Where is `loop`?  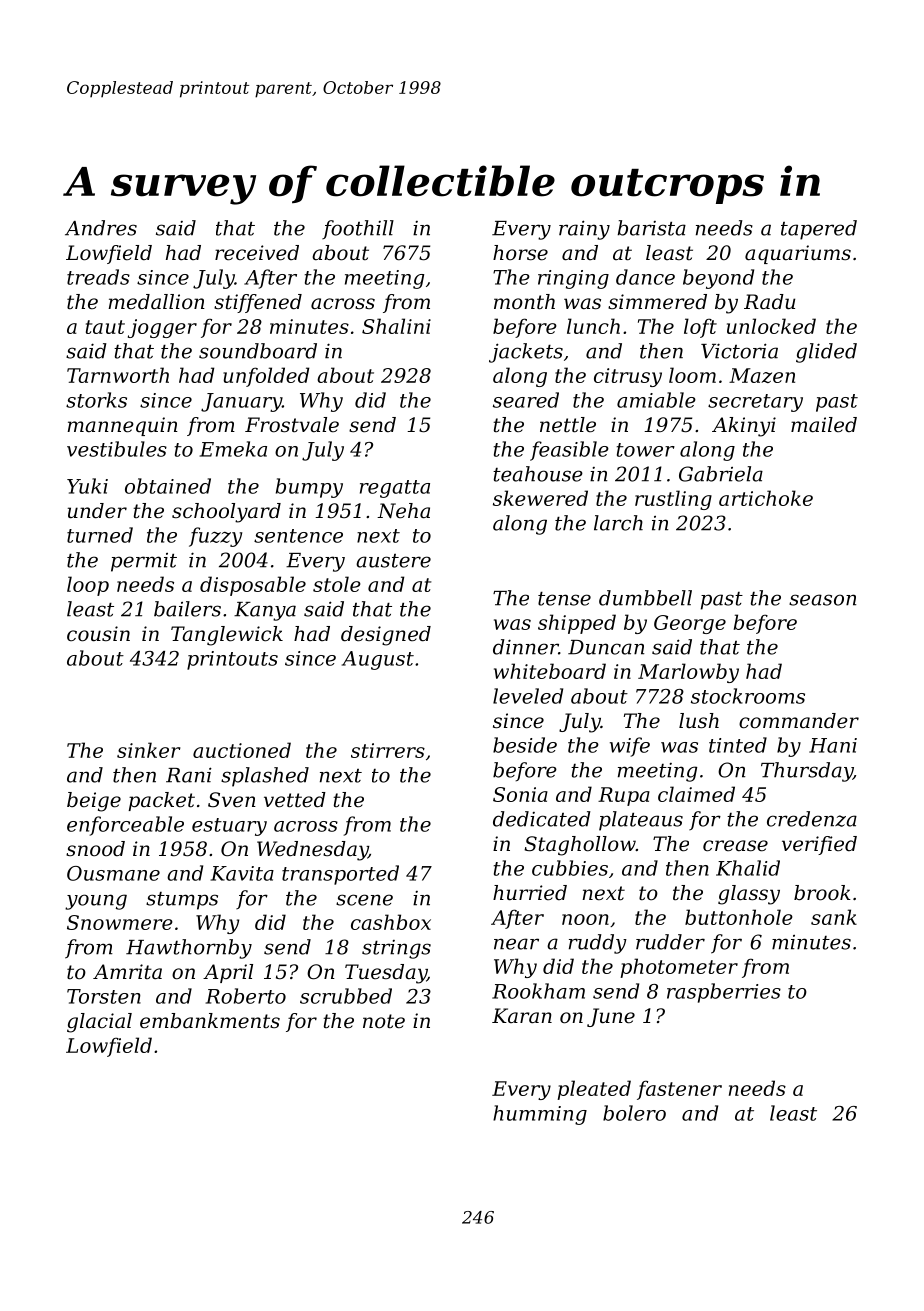 loop is located at coordinates (88, 586).
